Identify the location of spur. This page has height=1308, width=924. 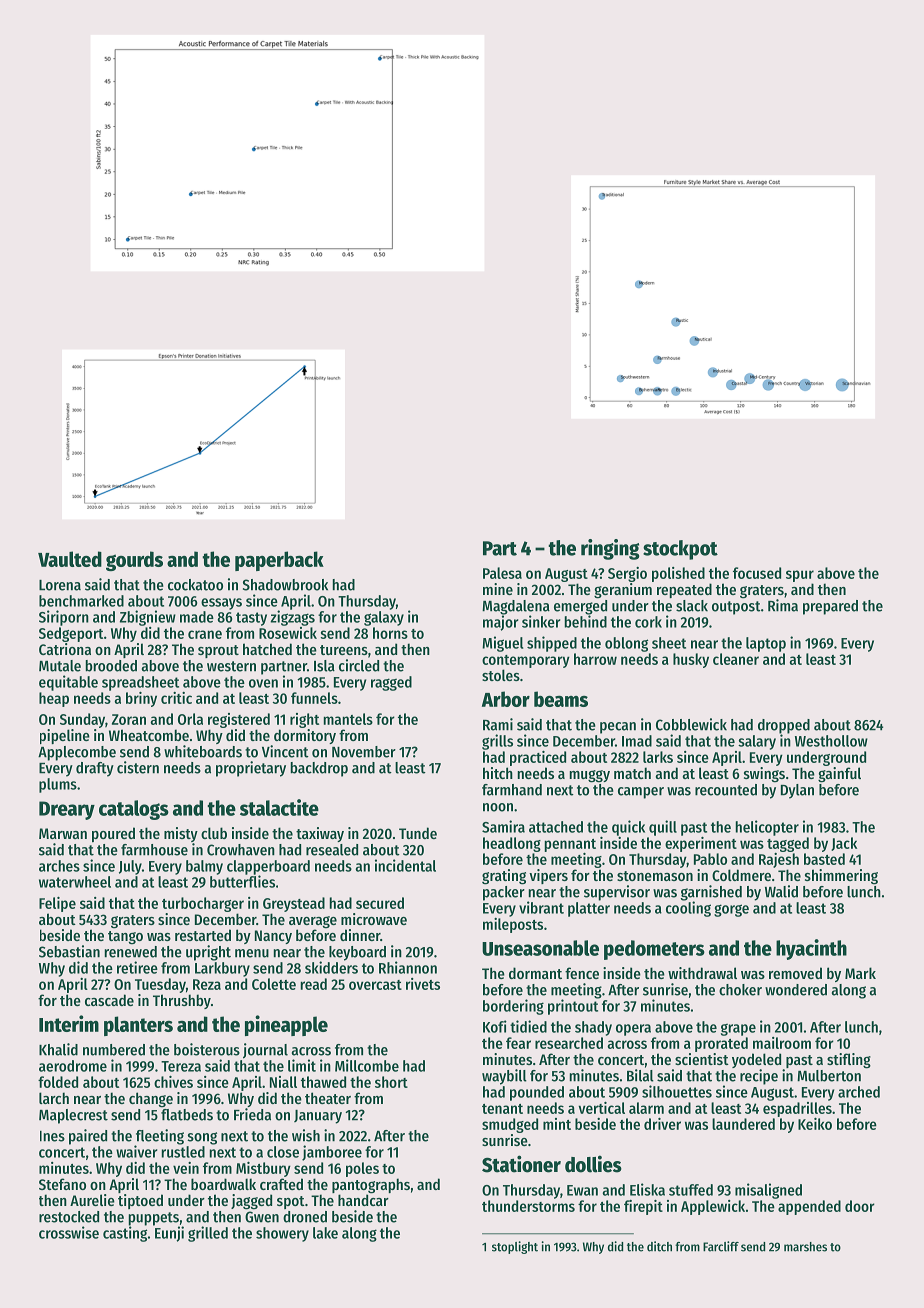
(800, 576).
